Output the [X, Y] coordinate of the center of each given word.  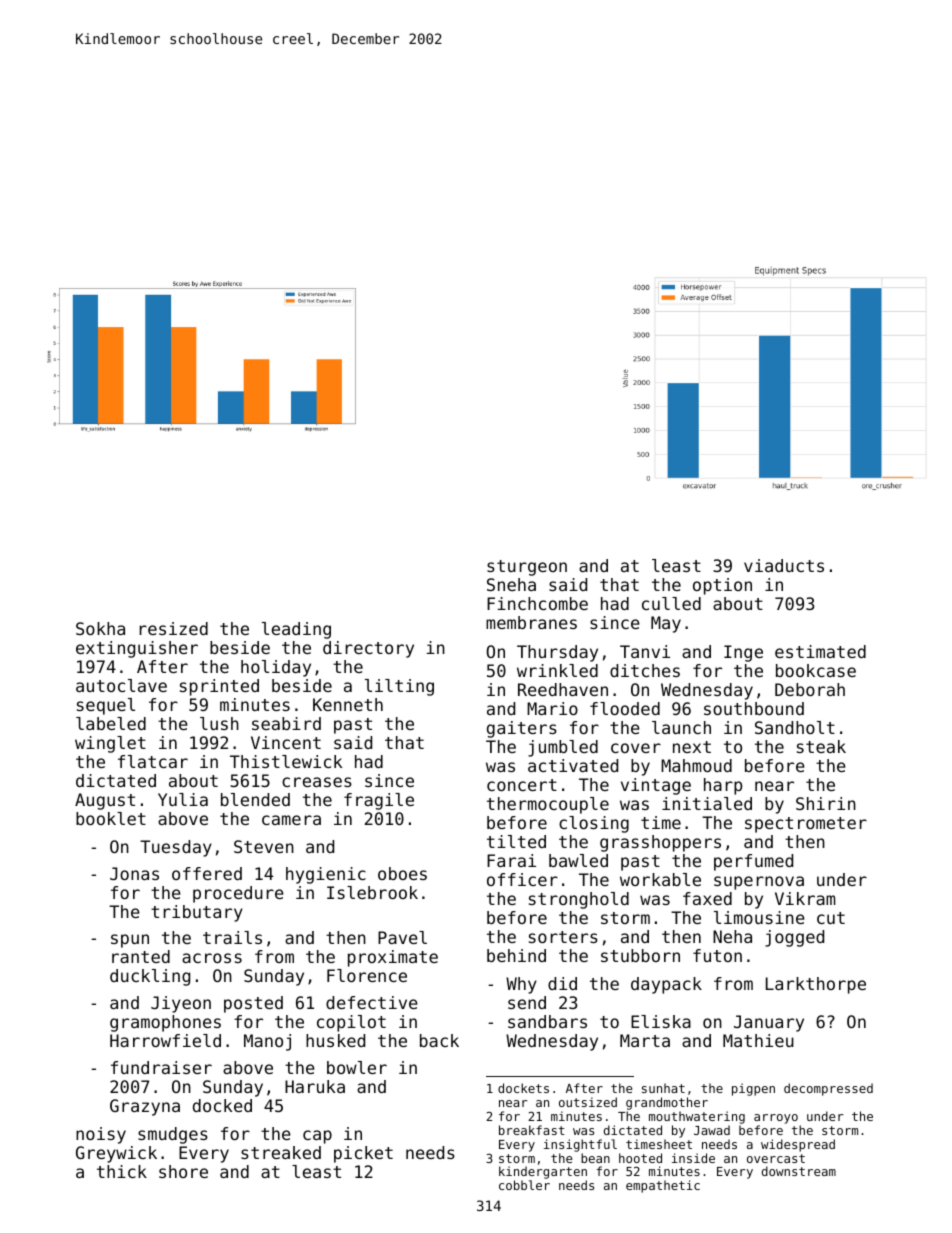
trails [232, 937]
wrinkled [557, 670]
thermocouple [548, 805]
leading [296, 630]
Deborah [810, 689]
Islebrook [372, 892]
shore [183, 1171]
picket [363, 1154]
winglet [110, 744]
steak [821, 746]
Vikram [805, 898]
